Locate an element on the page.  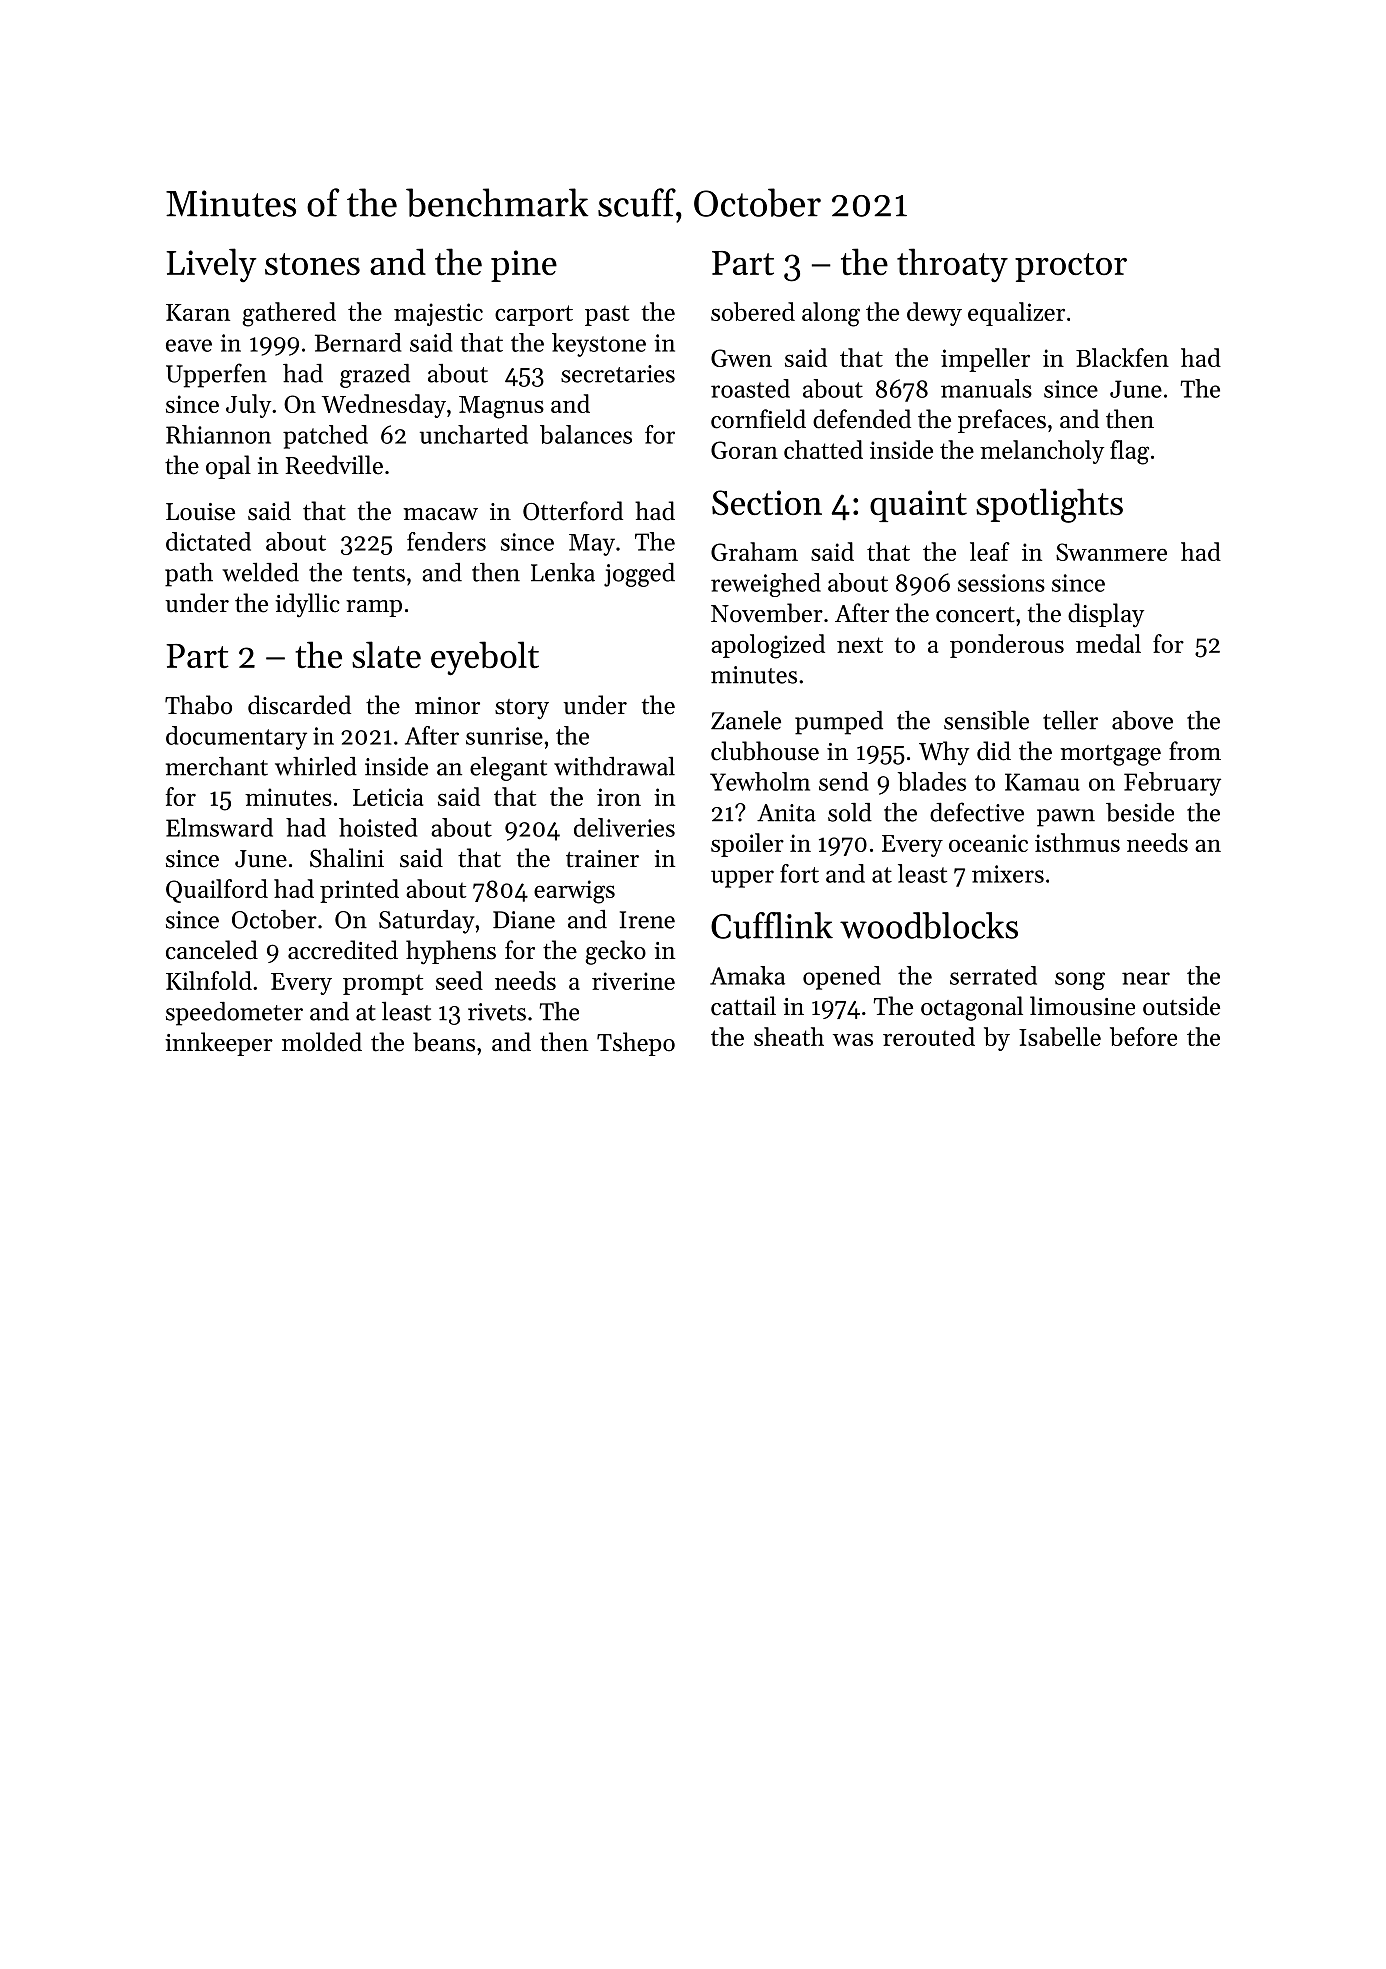
Kamau is located at coordinates (1042, 782).
